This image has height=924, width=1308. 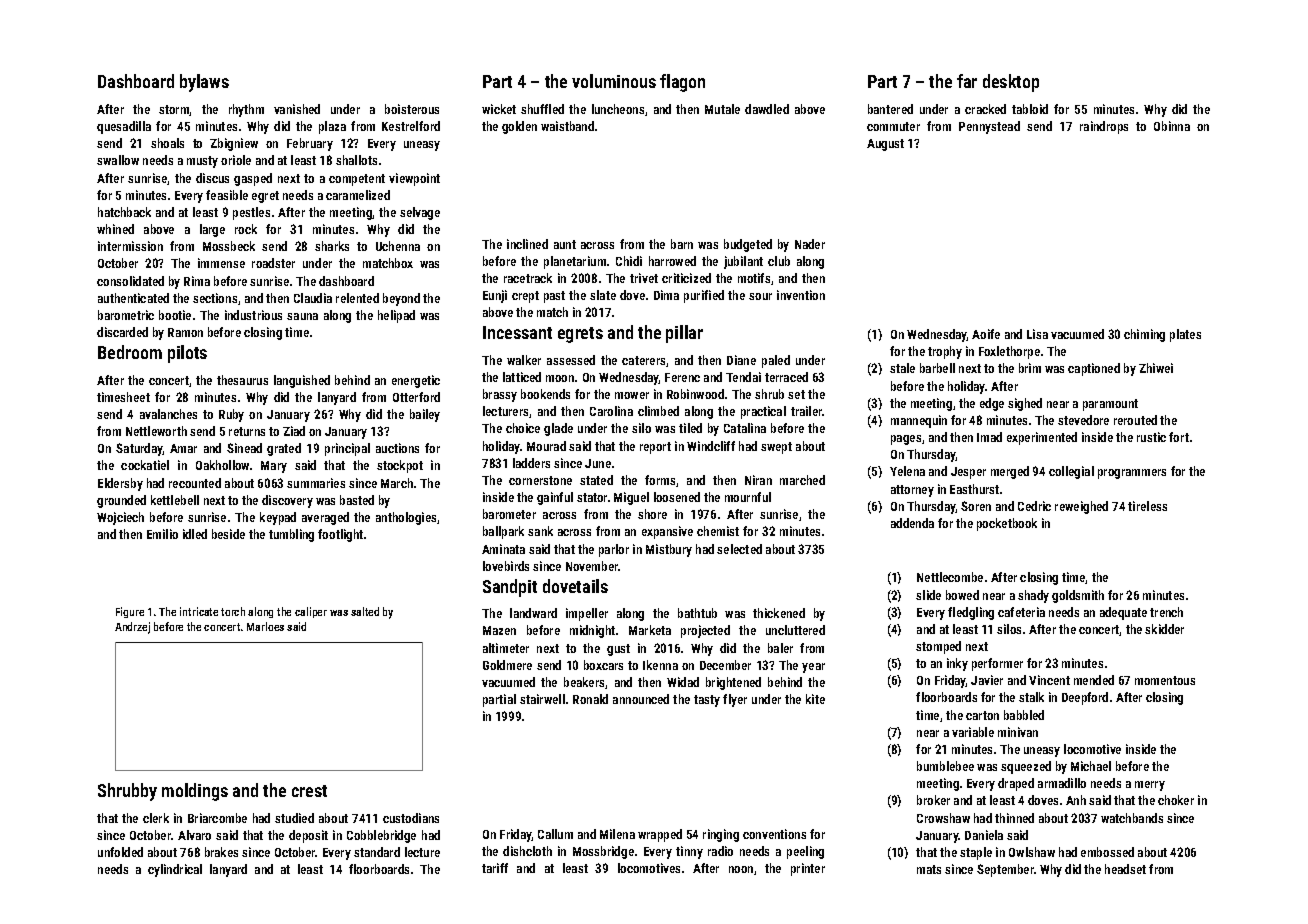 I want to click on trench, so click(x=1166, y=612).
